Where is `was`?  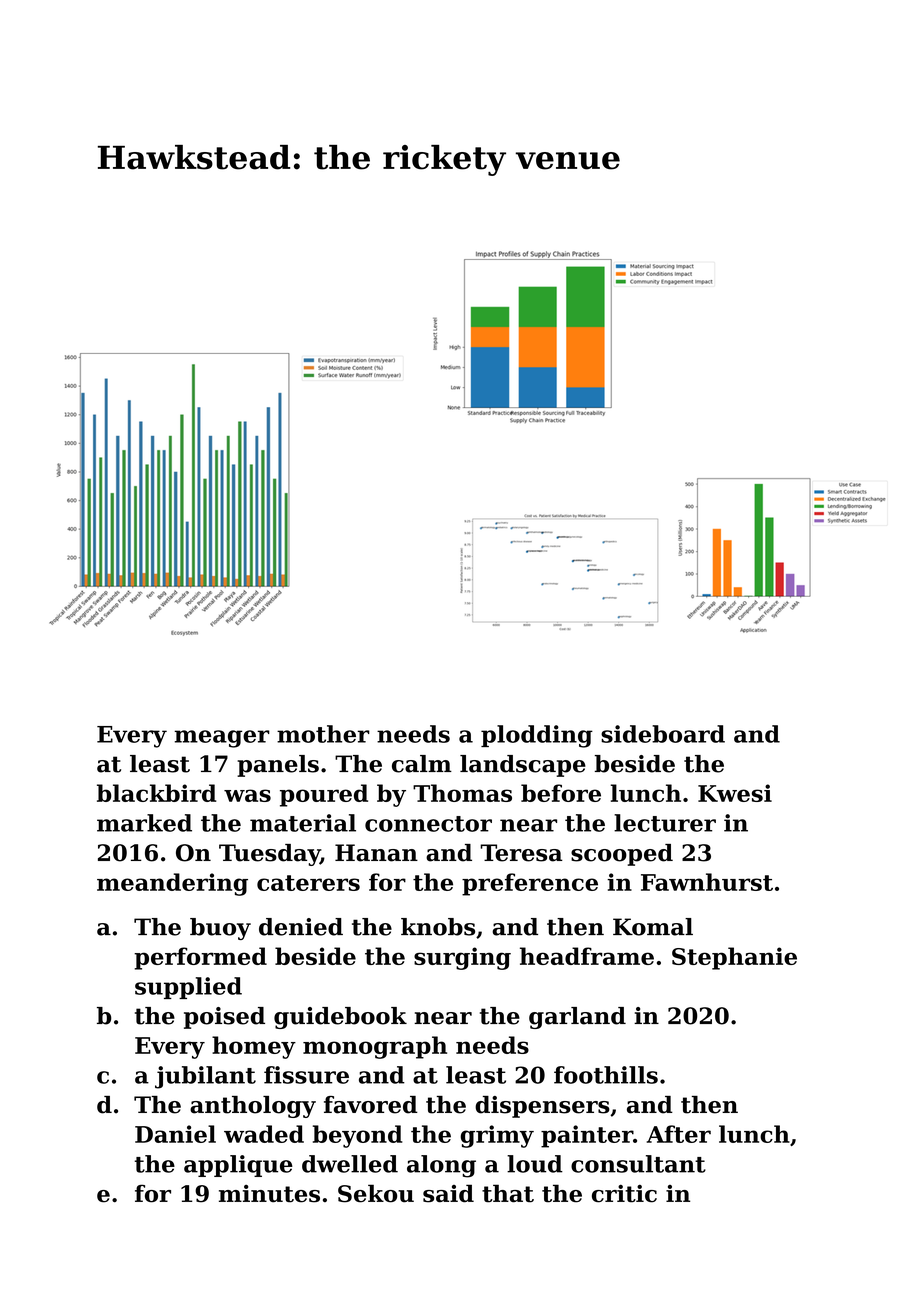 was is located at coordinates (247, 795).
